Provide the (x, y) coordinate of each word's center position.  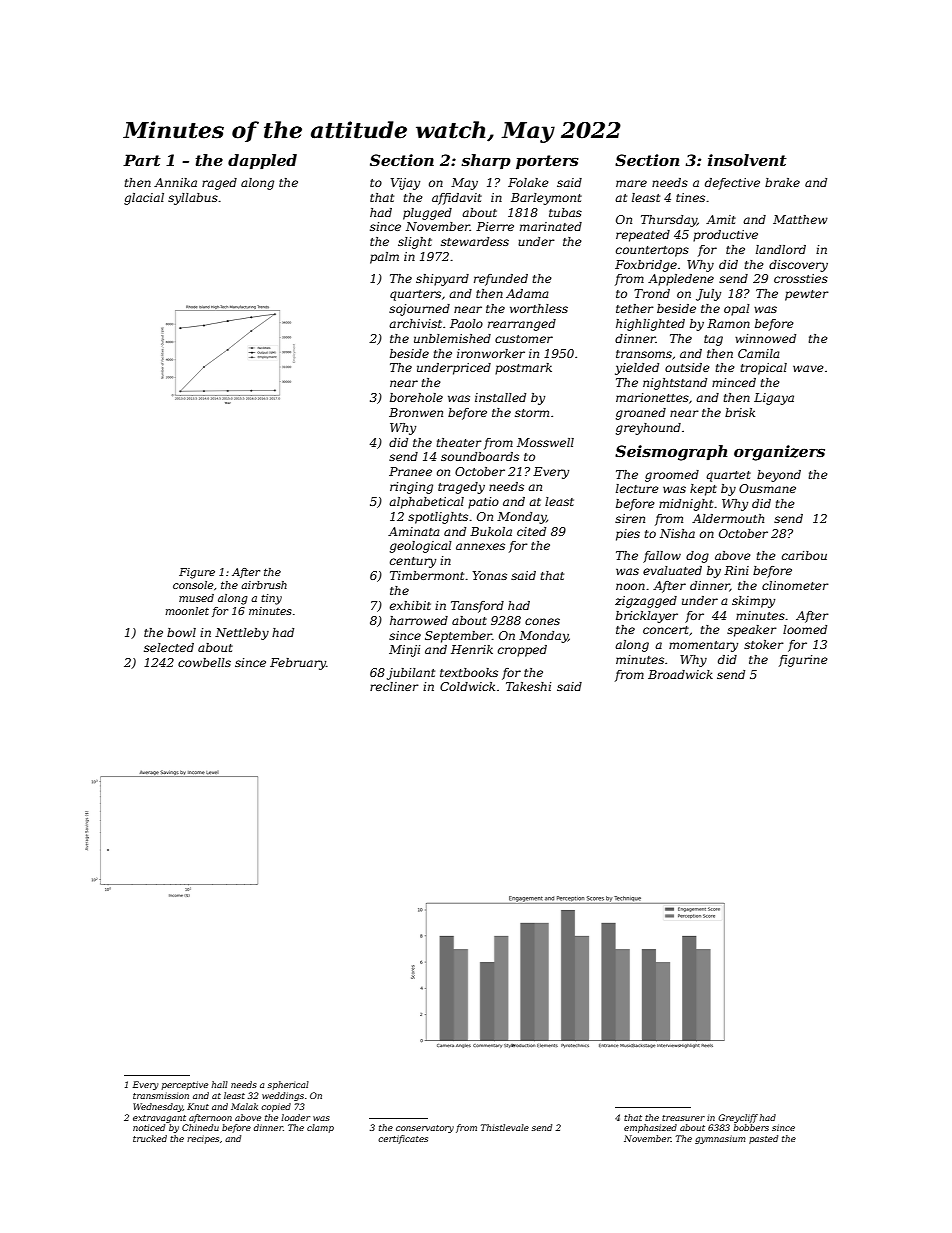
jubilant (411, 674)
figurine (803, 661)
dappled (262, 162)
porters (547, 162)
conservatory (425, 1129)
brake (782, 182)
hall (220, 1084)
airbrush (264, 585)
